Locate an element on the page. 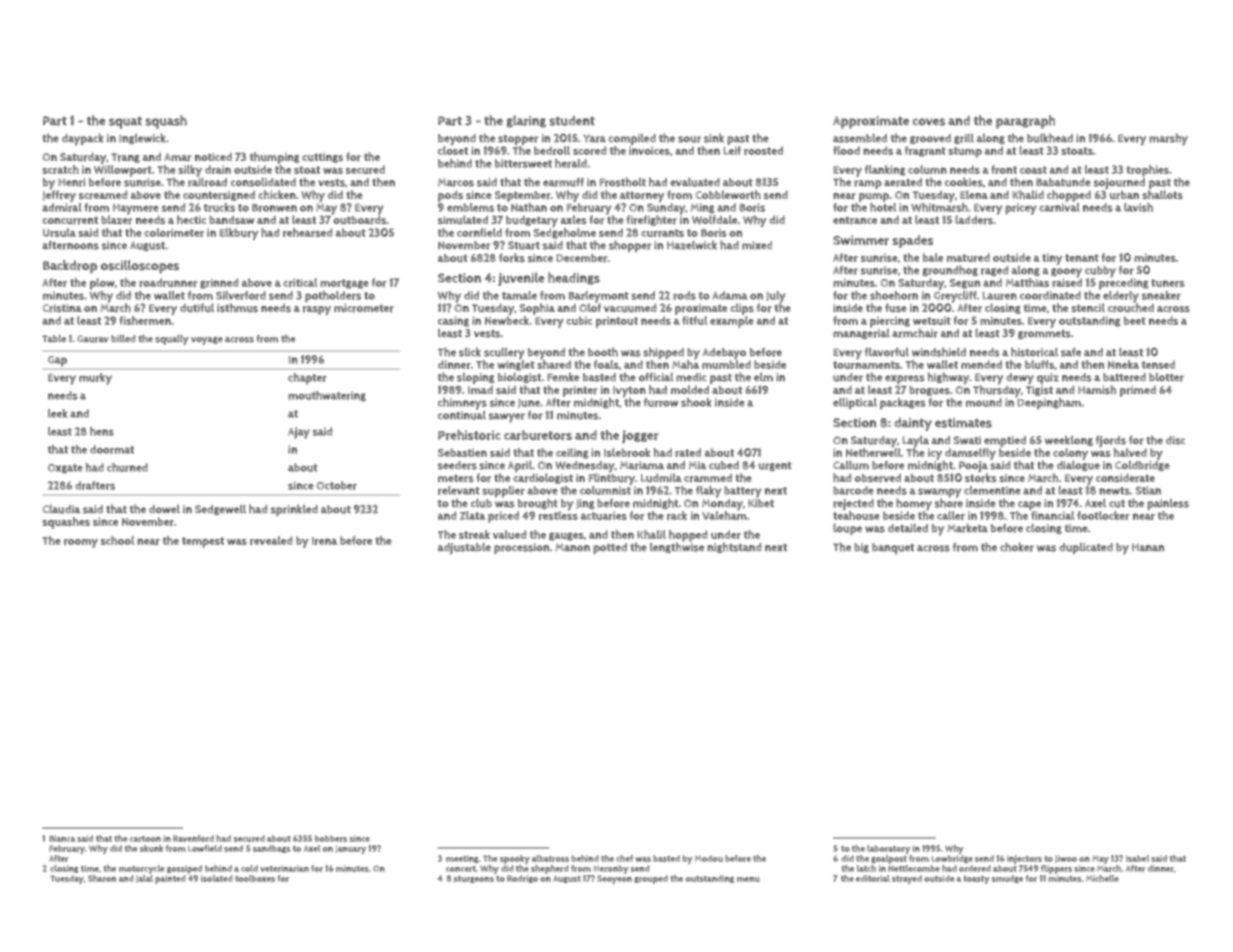 This image has height=952, width=1233. laboratory is located at coordinates (888, 849).
